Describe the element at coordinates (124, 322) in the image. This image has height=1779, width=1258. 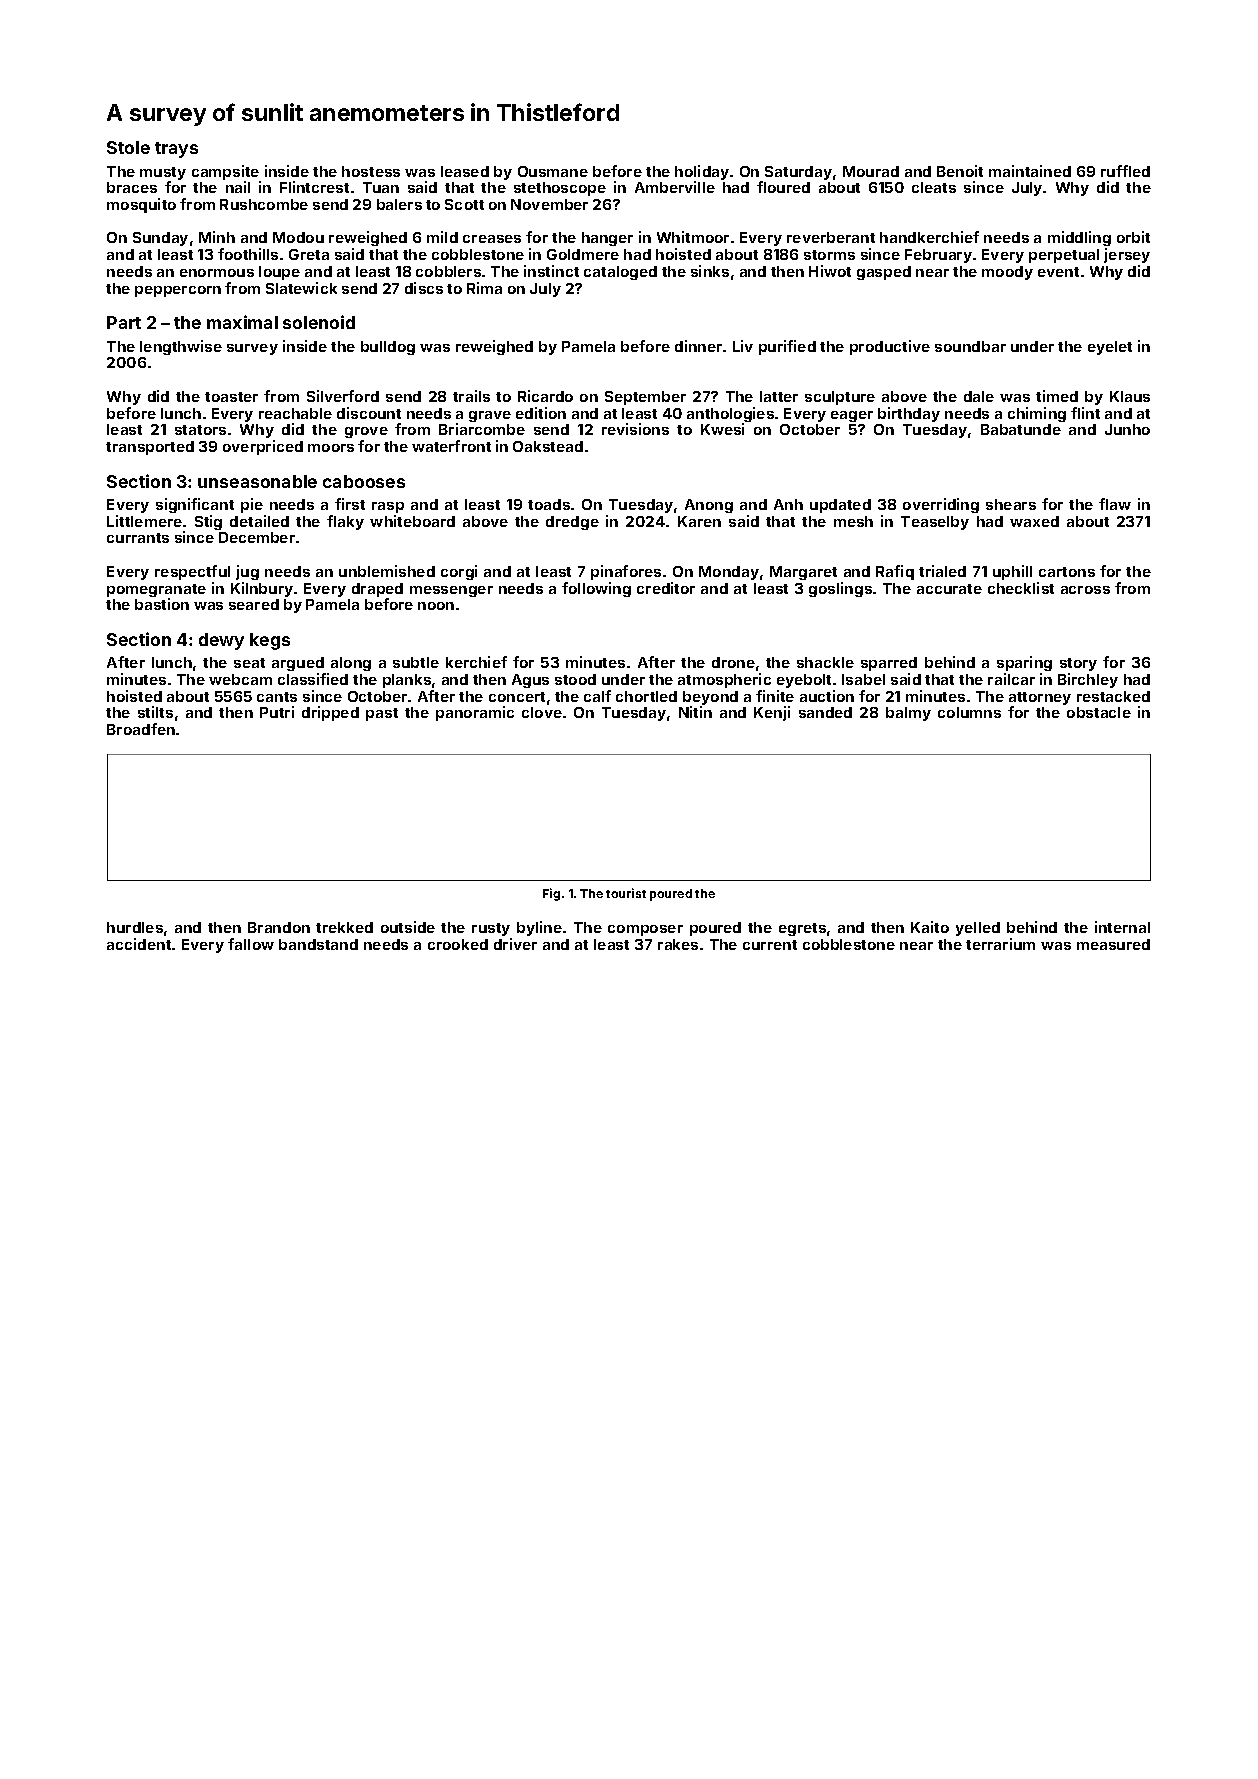
I see `Part` at that location.
